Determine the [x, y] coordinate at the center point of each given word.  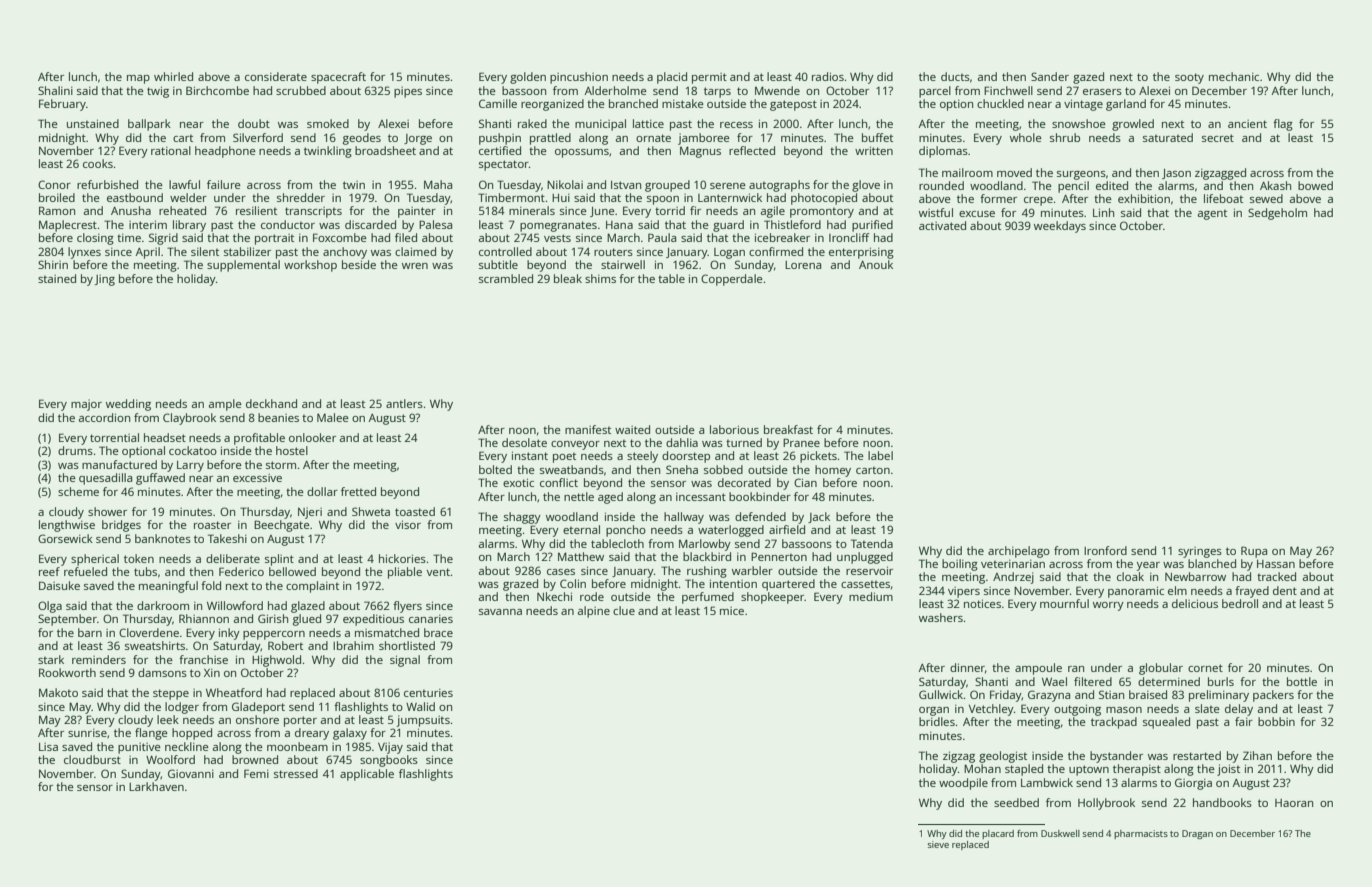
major [86, 405]
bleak [568, 278]
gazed [1088, 78]
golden [528, 78]
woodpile [963, 784]
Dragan [1197, 834]
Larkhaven [156, 786]
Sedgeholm [1277, 214]
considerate [276, 76]
